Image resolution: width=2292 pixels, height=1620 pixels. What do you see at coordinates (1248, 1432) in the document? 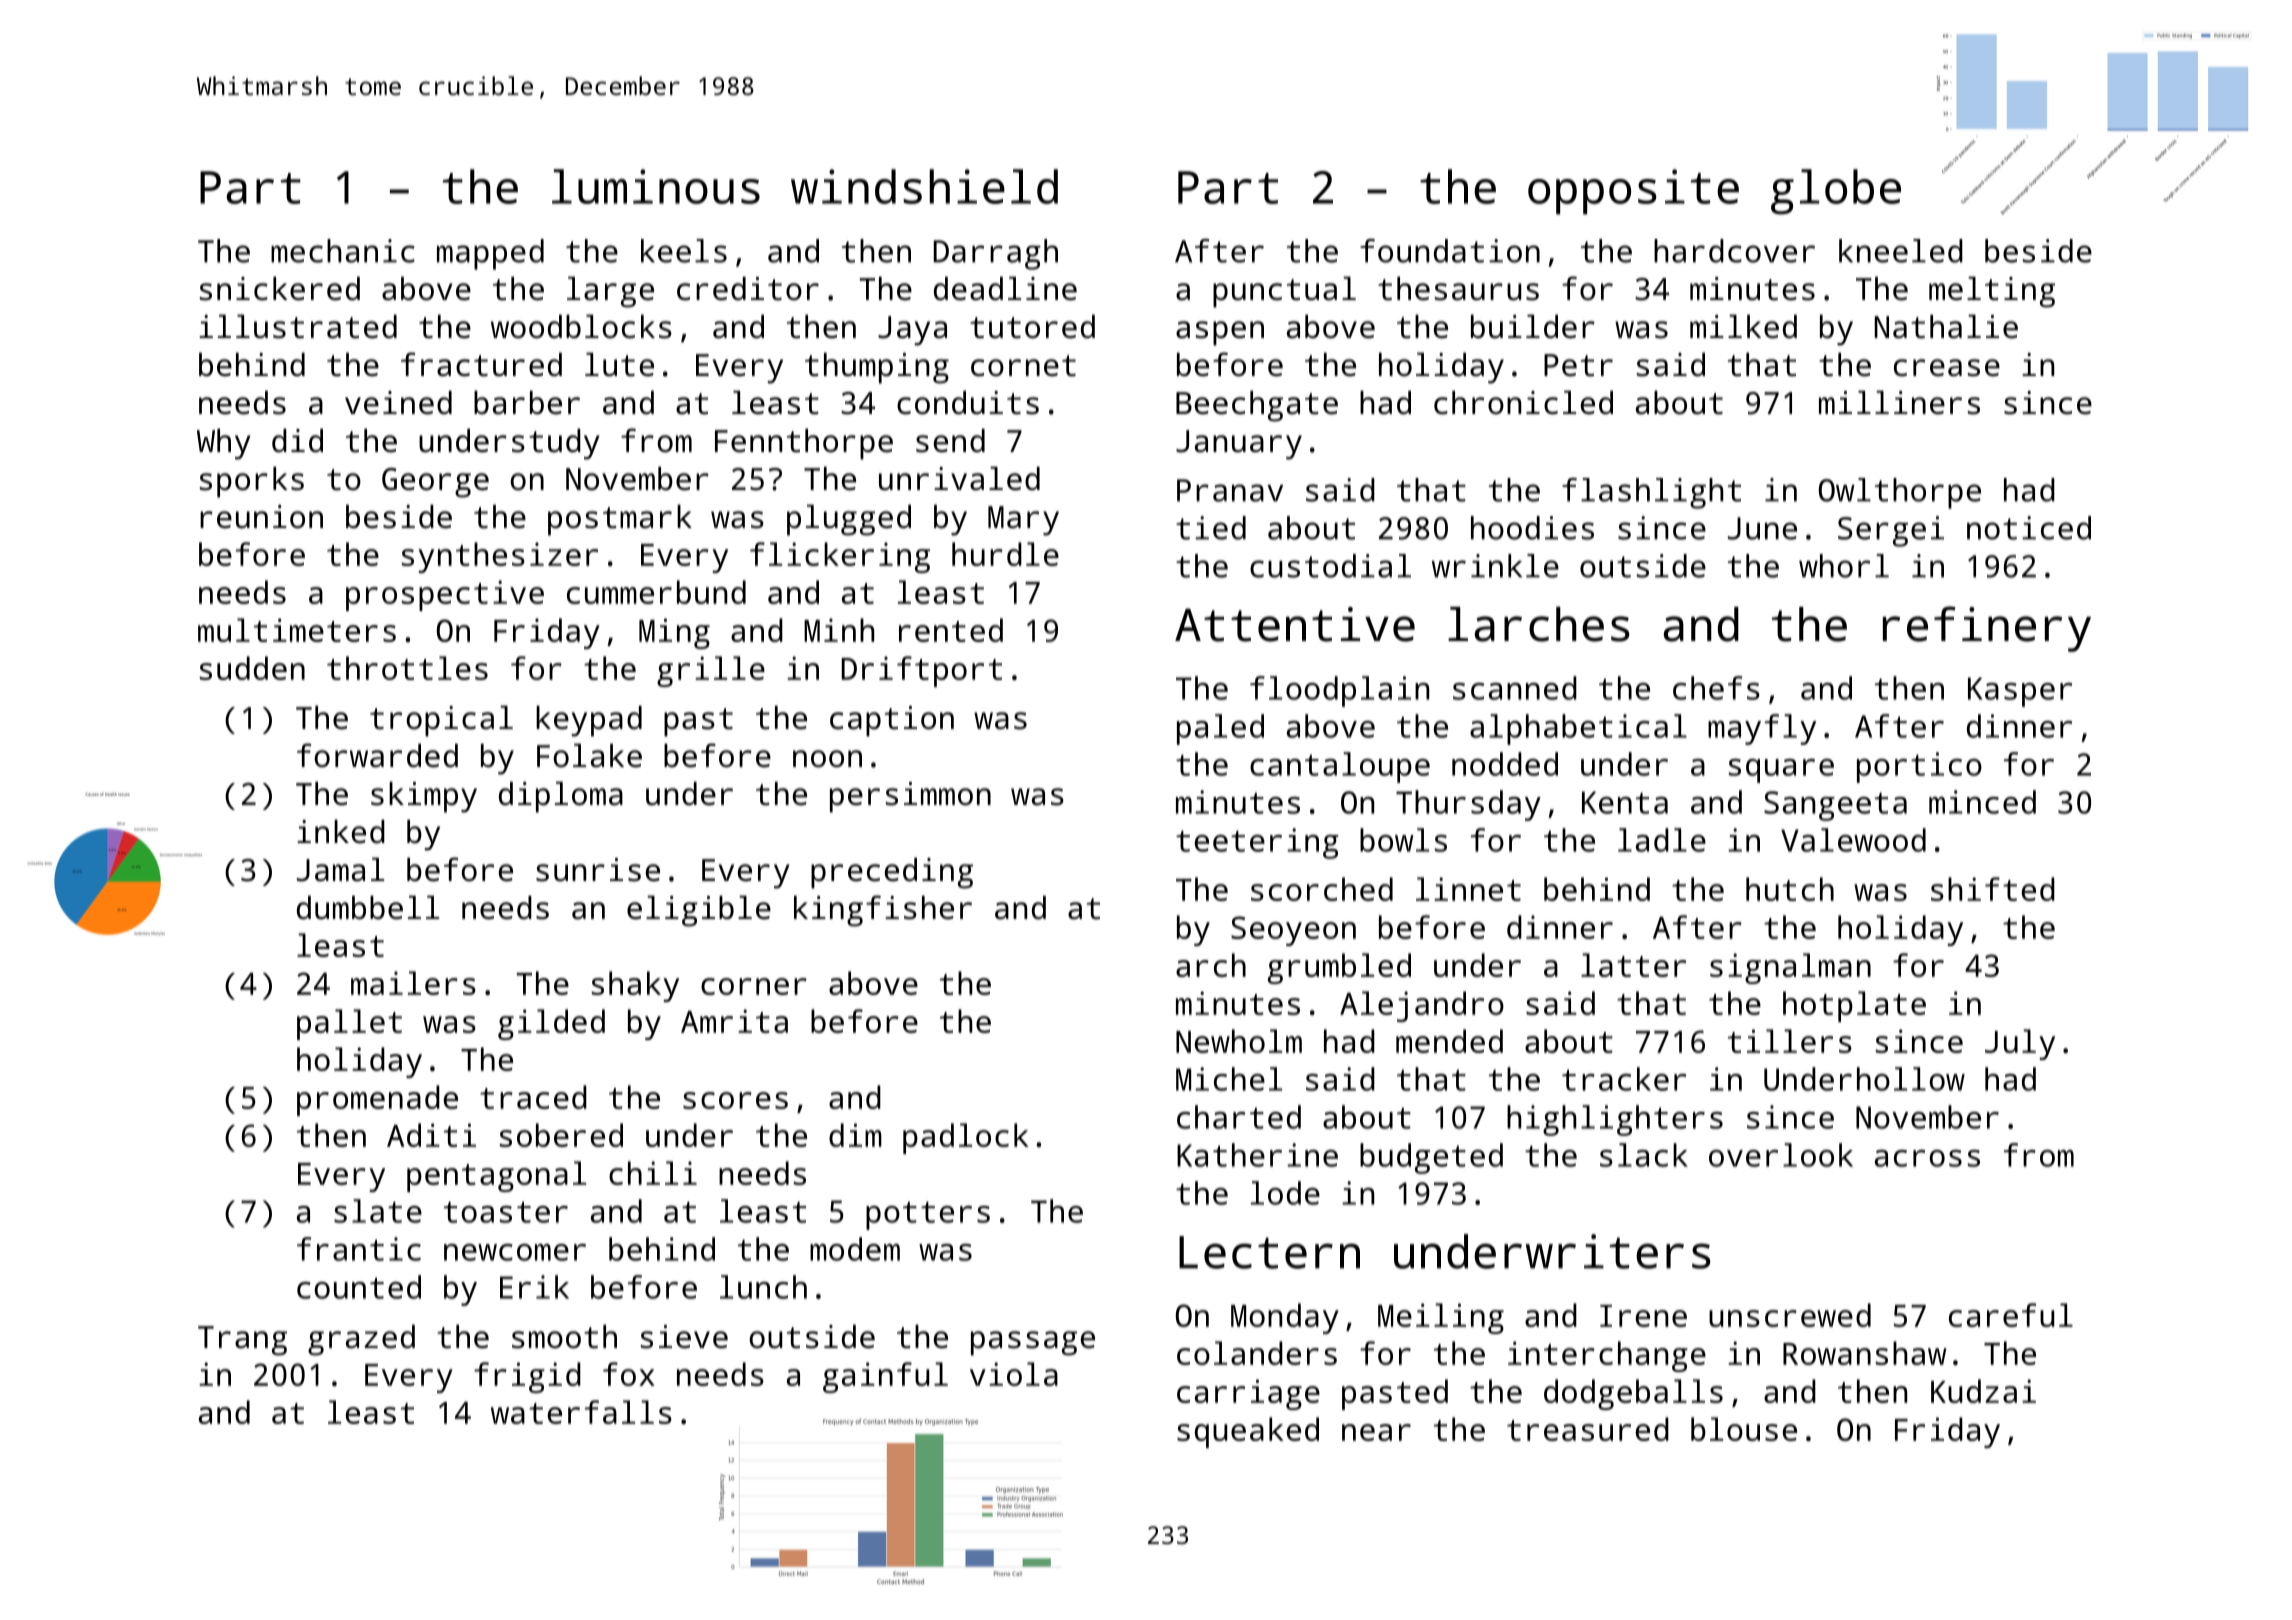
I see `squeaked` at bounding box center [1248, 1432].
